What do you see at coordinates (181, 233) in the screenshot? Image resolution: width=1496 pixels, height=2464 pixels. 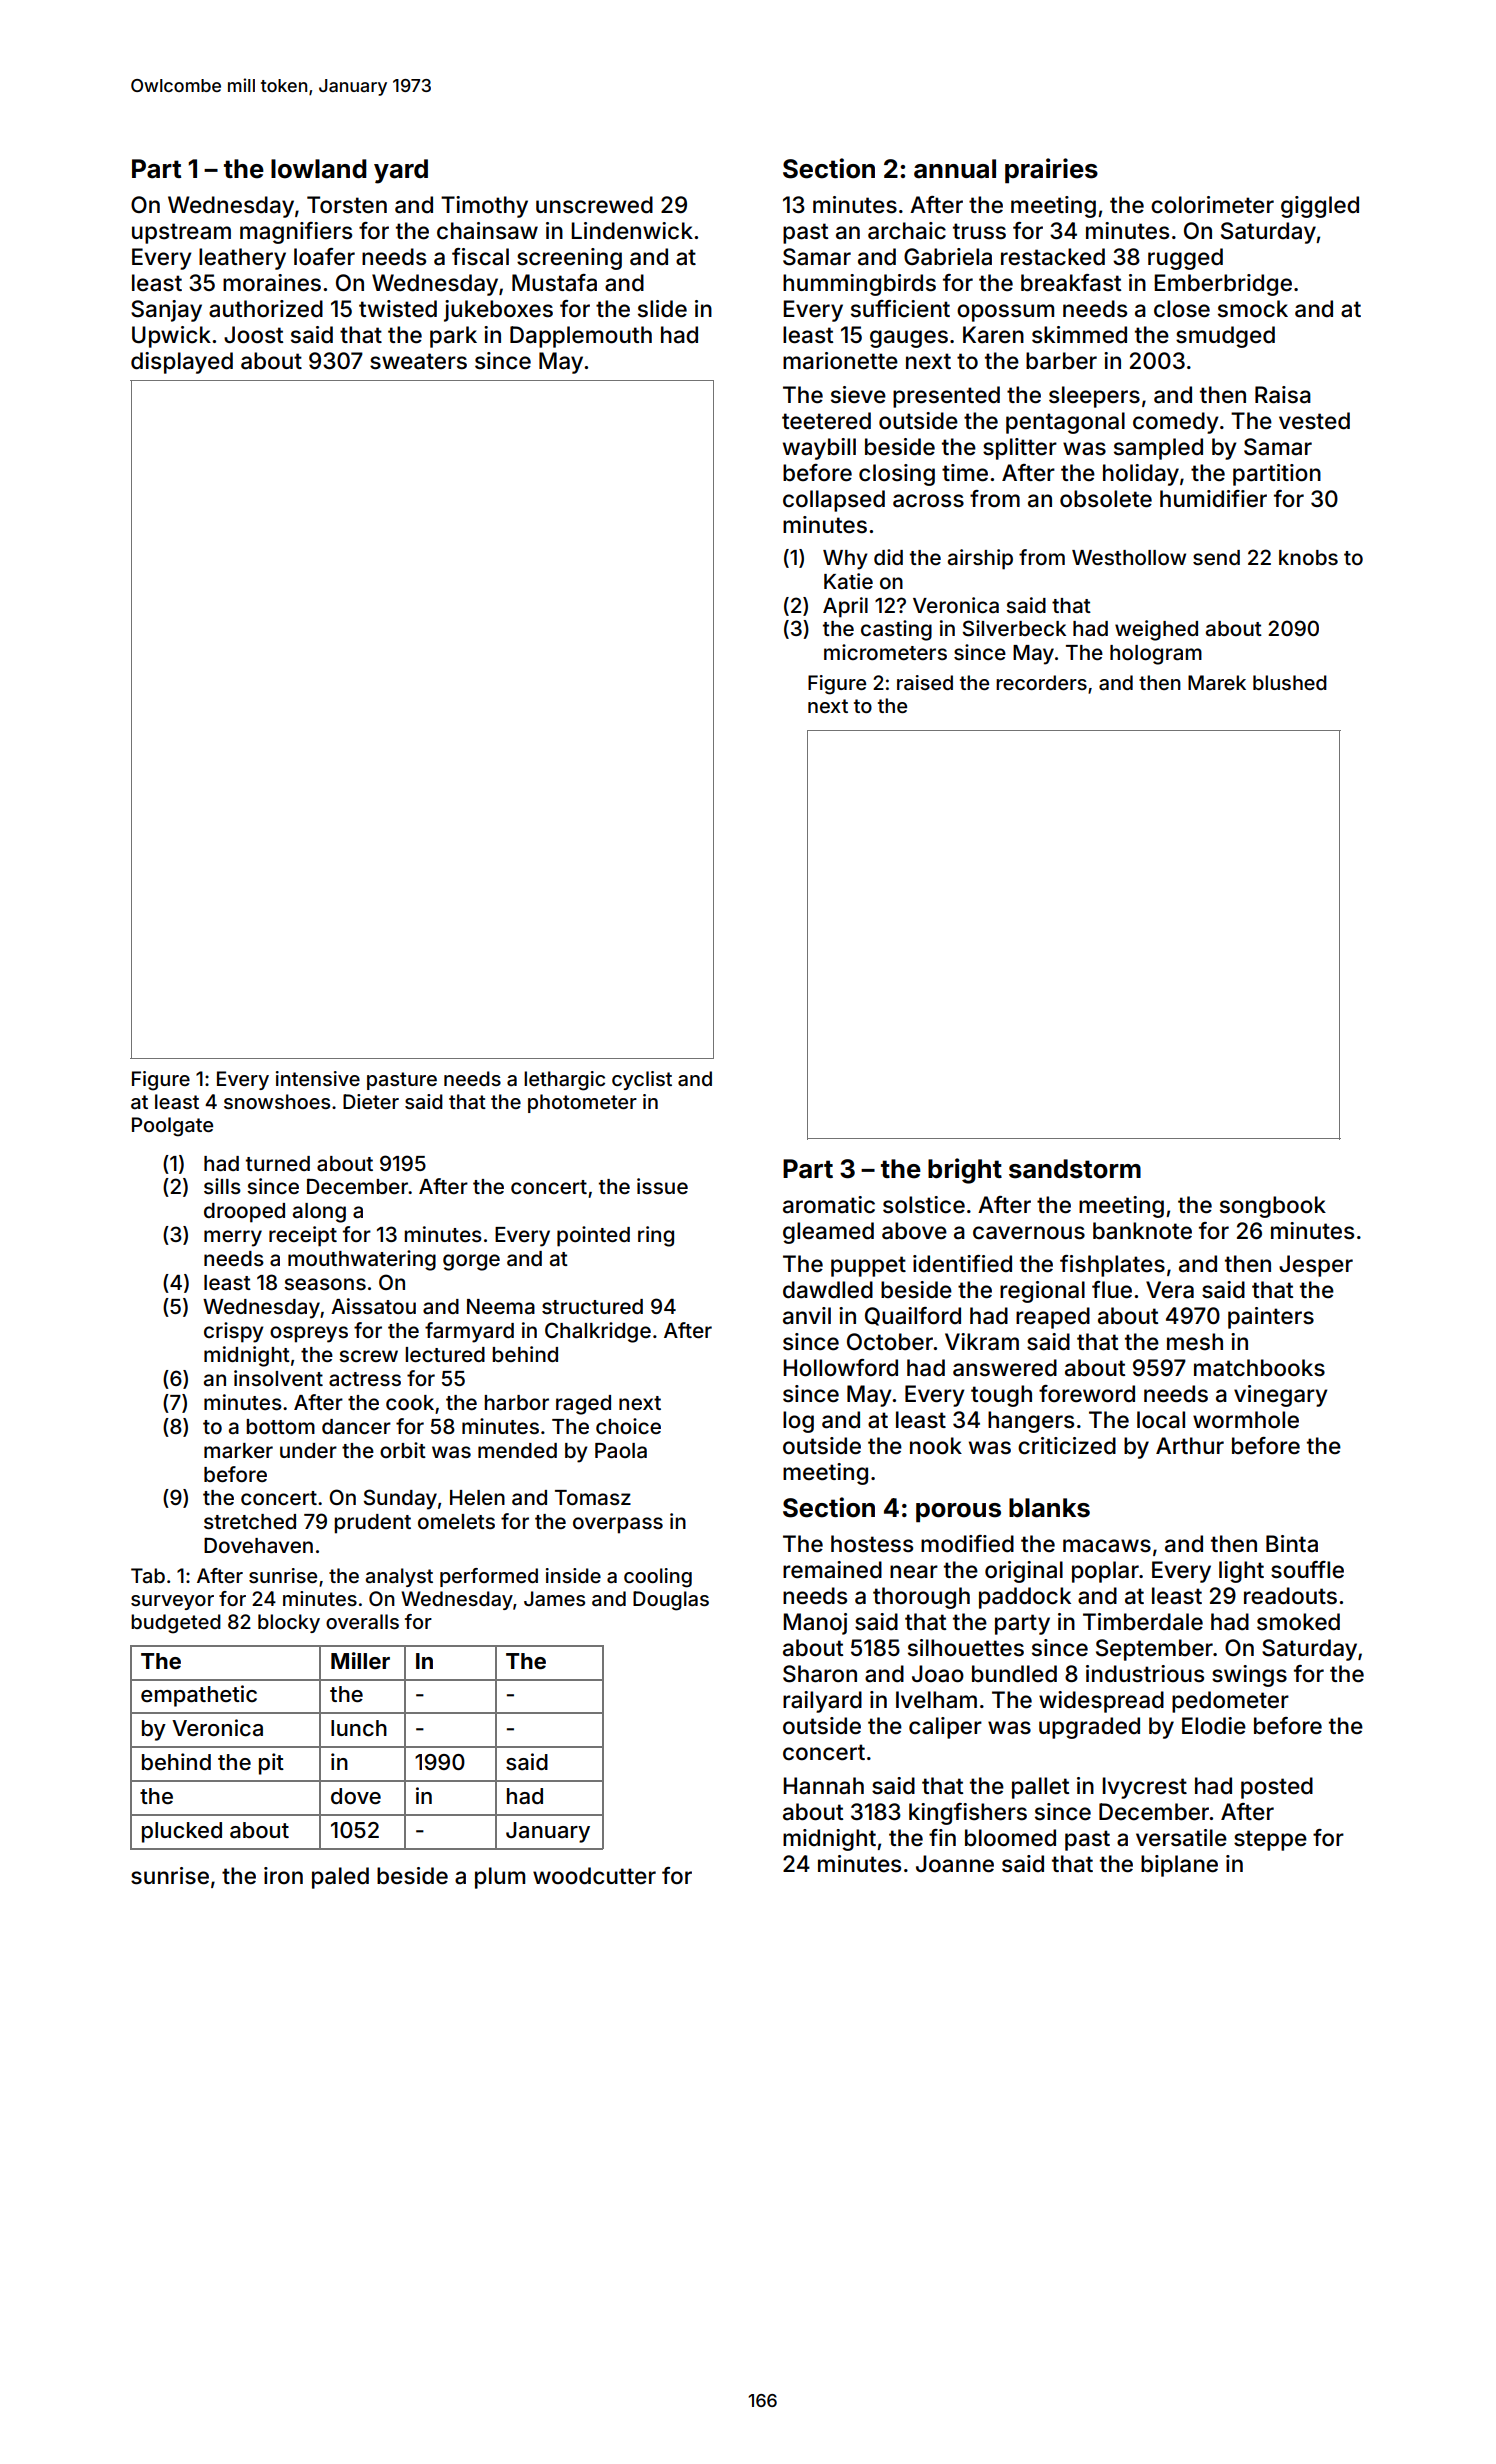 I see `upstream` at bounding box center [181, 233].
